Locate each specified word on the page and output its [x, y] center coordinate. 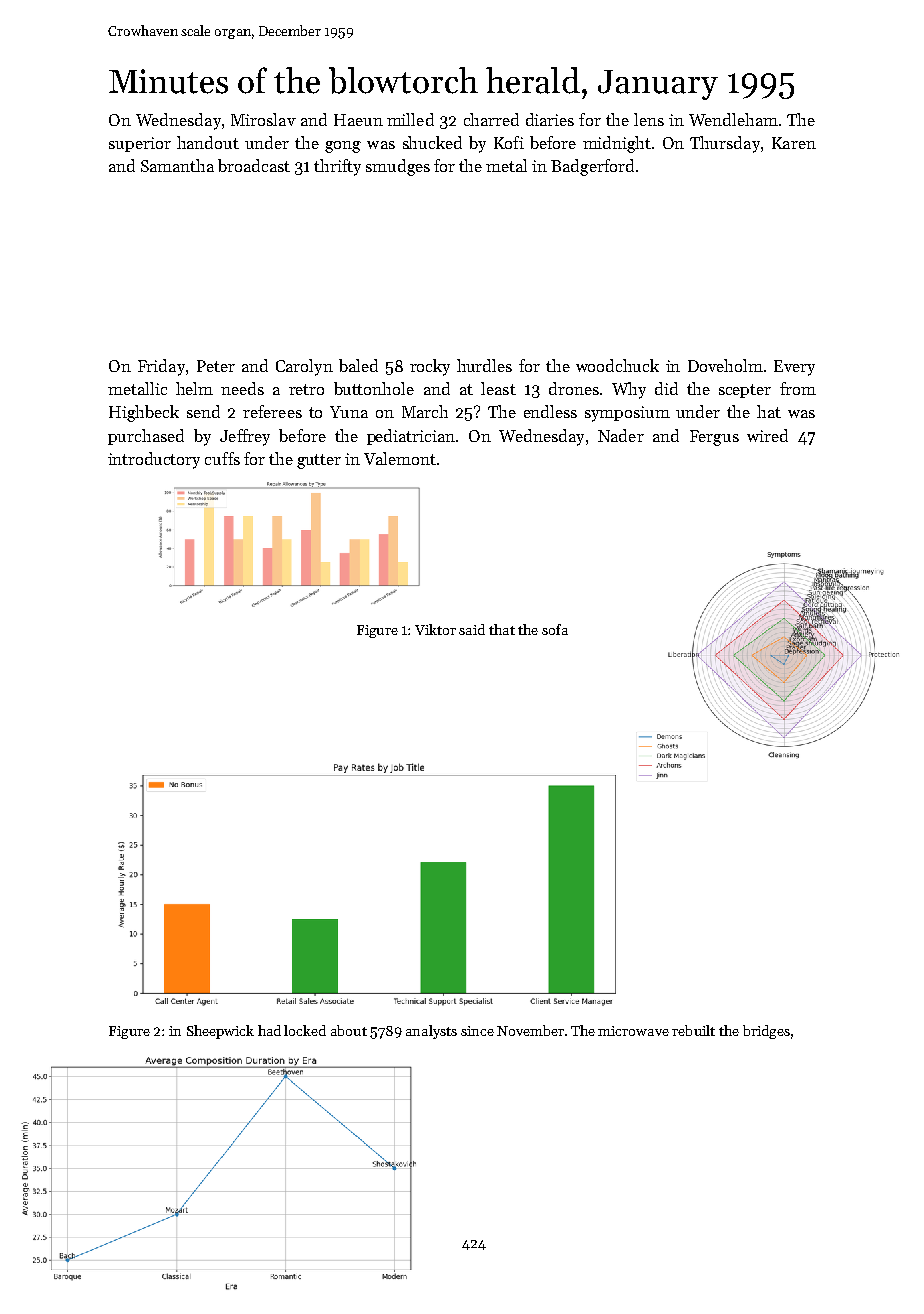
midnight [617, 144]
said [472, 629]
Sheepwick [220, 1032]
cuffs [222, 458]
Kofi [509, 142]
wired [767, 435]
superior [140, 144]
